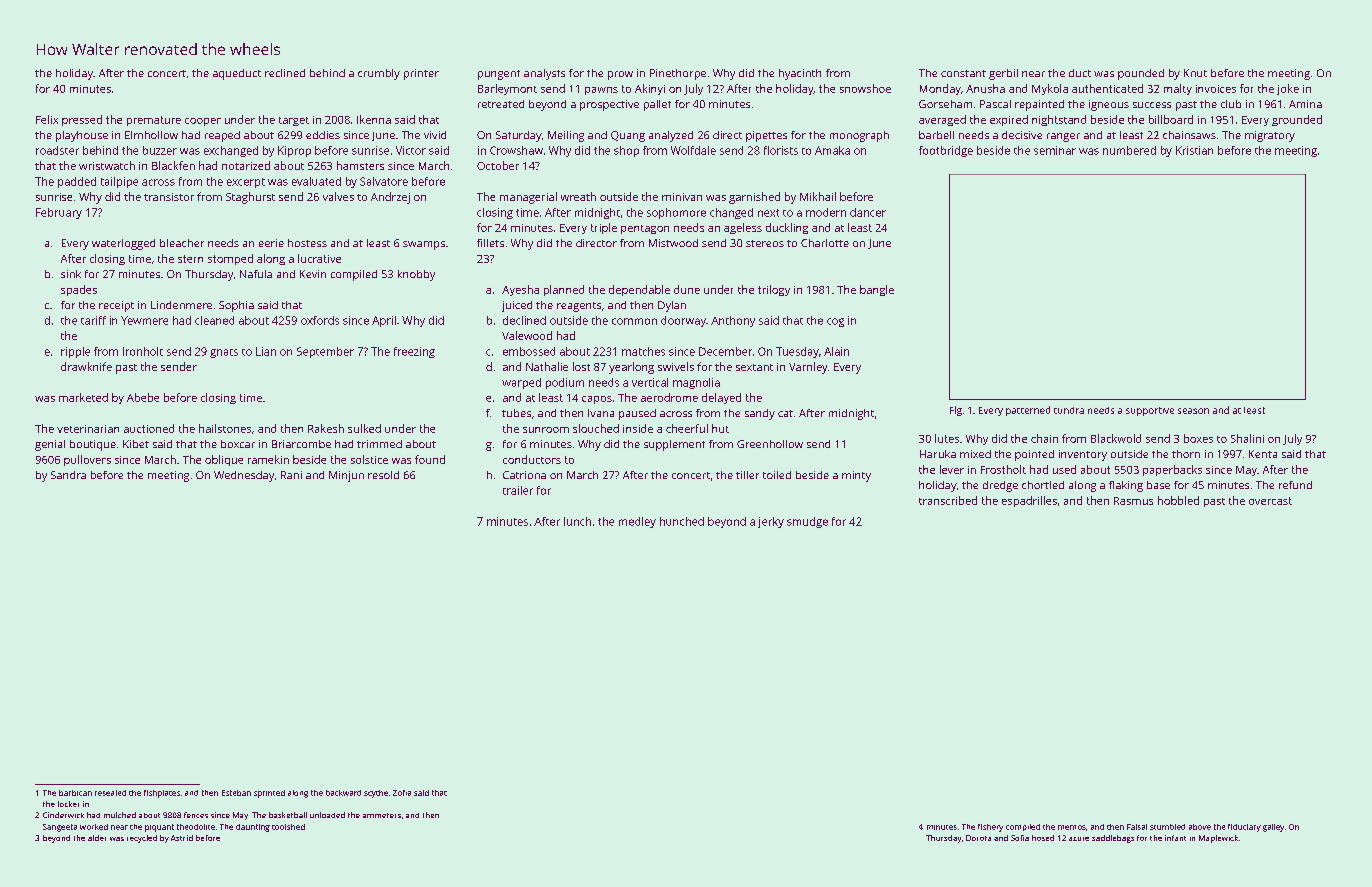  Describe the element at coordinates (87, 460) in the page. I see `pullovers` at that location.
